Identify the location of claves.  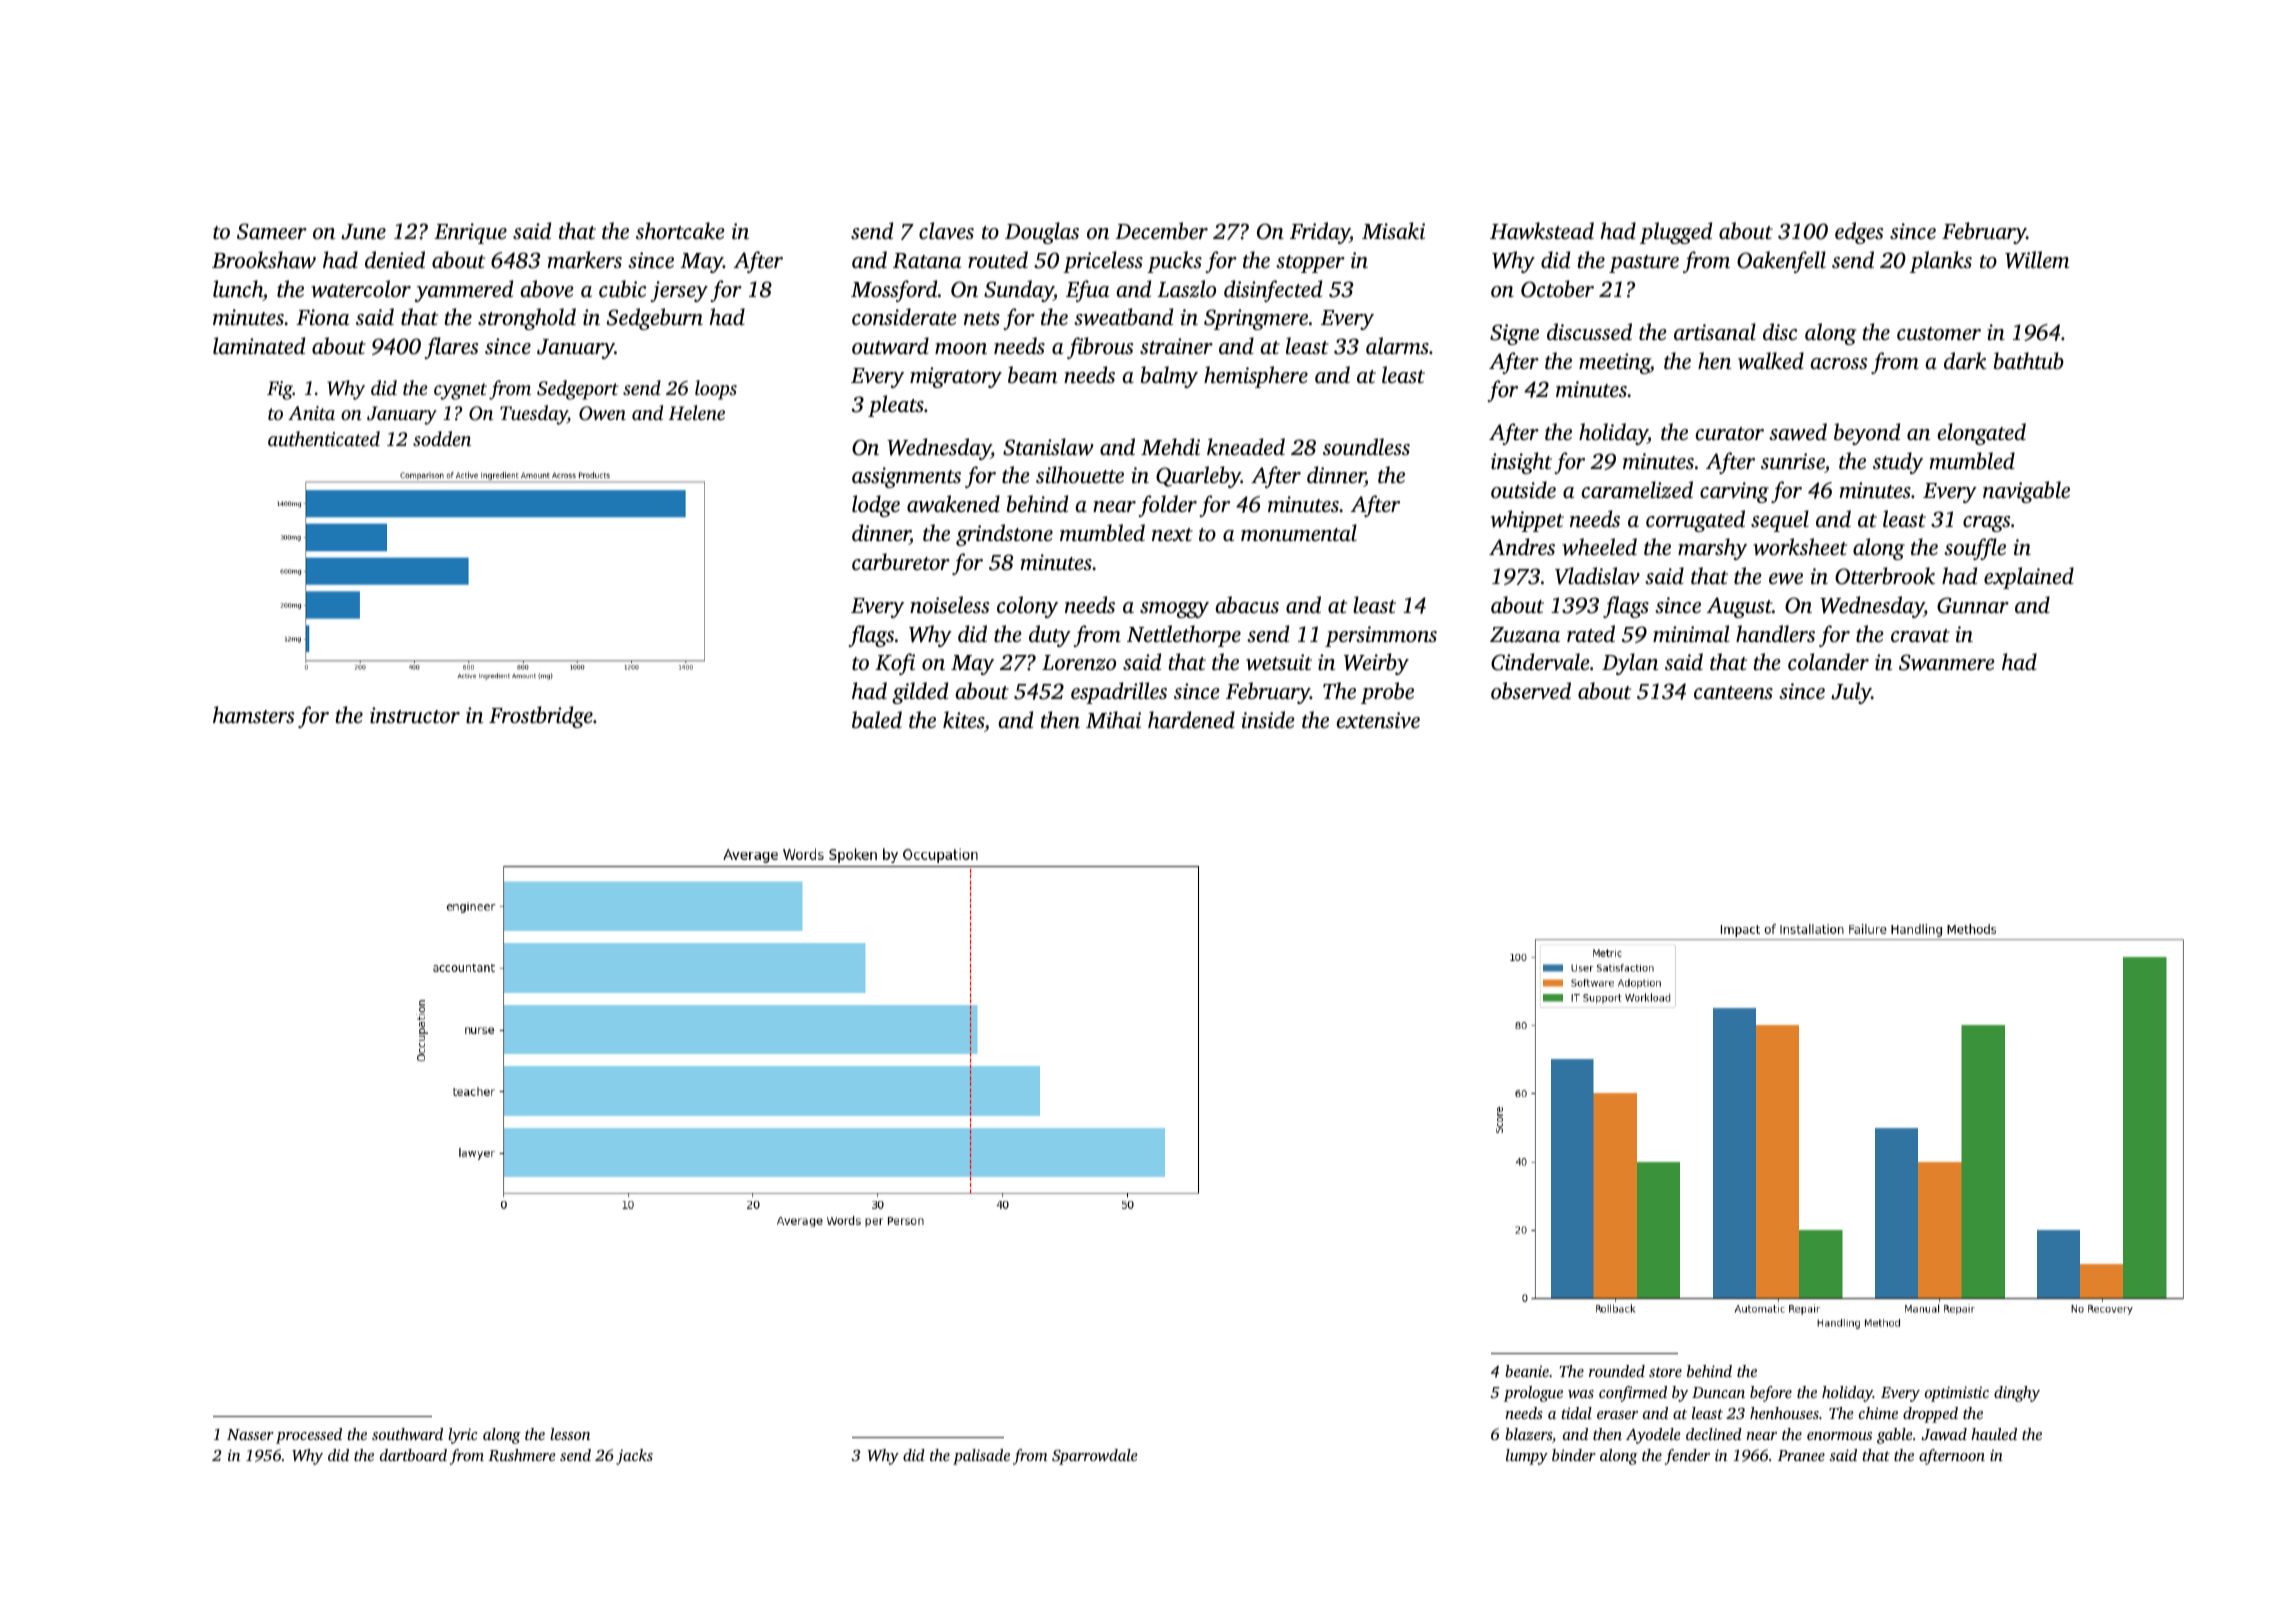
(946, 231).
